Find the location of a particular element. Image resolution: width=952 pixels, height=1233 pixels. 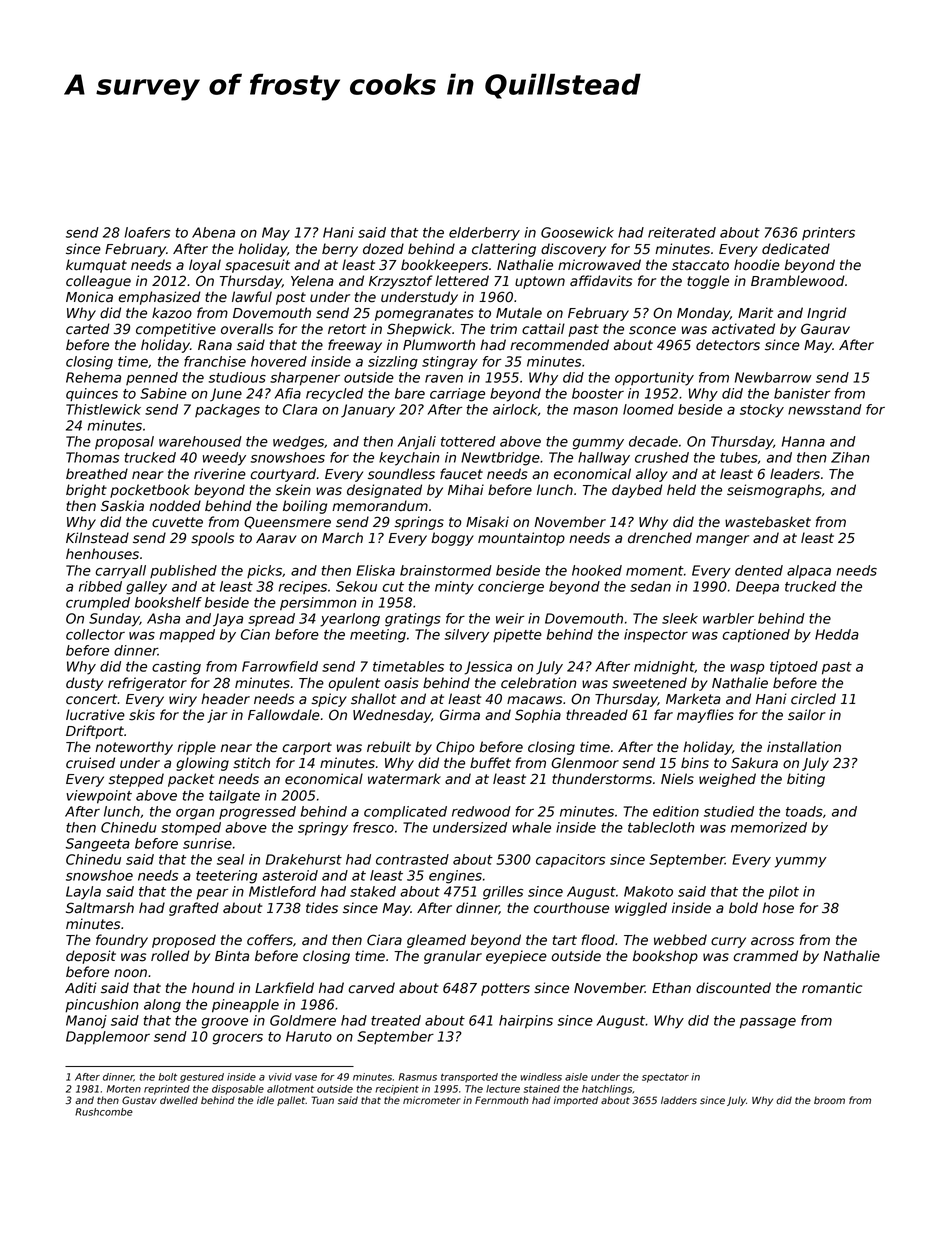

printers is located at coordinates (828, 233).
